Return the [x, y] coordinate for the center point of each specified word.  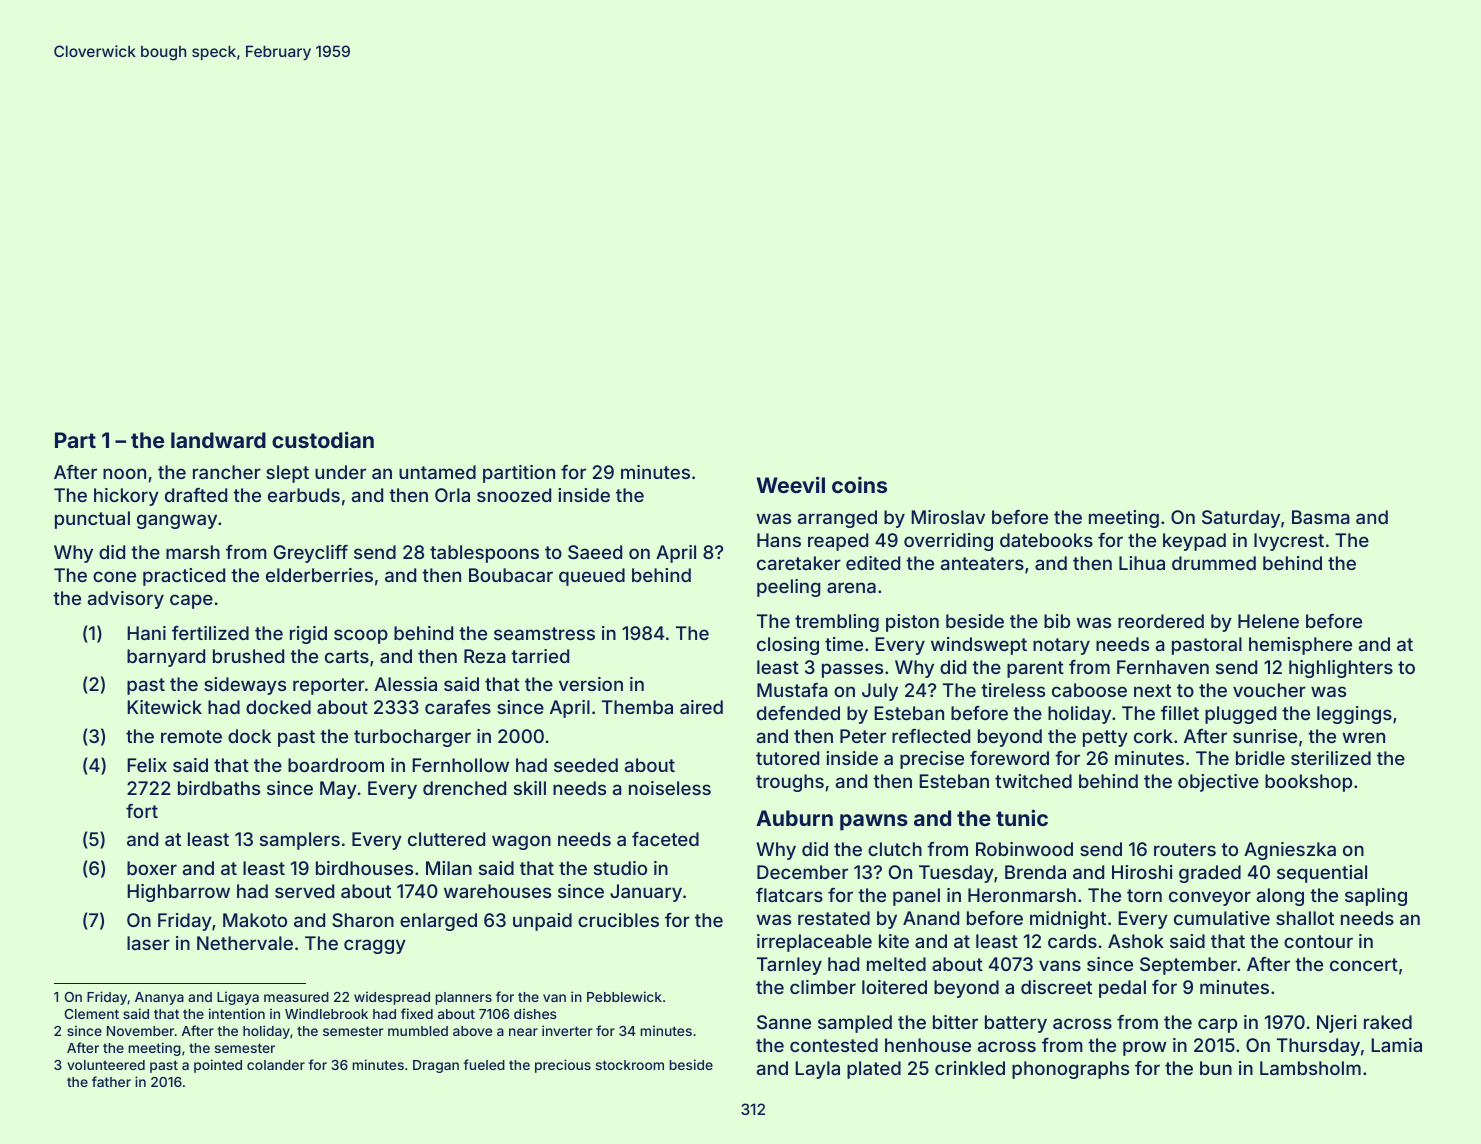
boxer [152, 868]
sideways [245, 686]
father [111, 1081]
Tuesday [956, 874]
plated [874, 1070]
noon [124, 473]
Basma [1321, 517]
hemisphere [1300, 646]
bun [1216, 1068]
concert [1364, 964]
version [591, 684]
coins [859, 484]
